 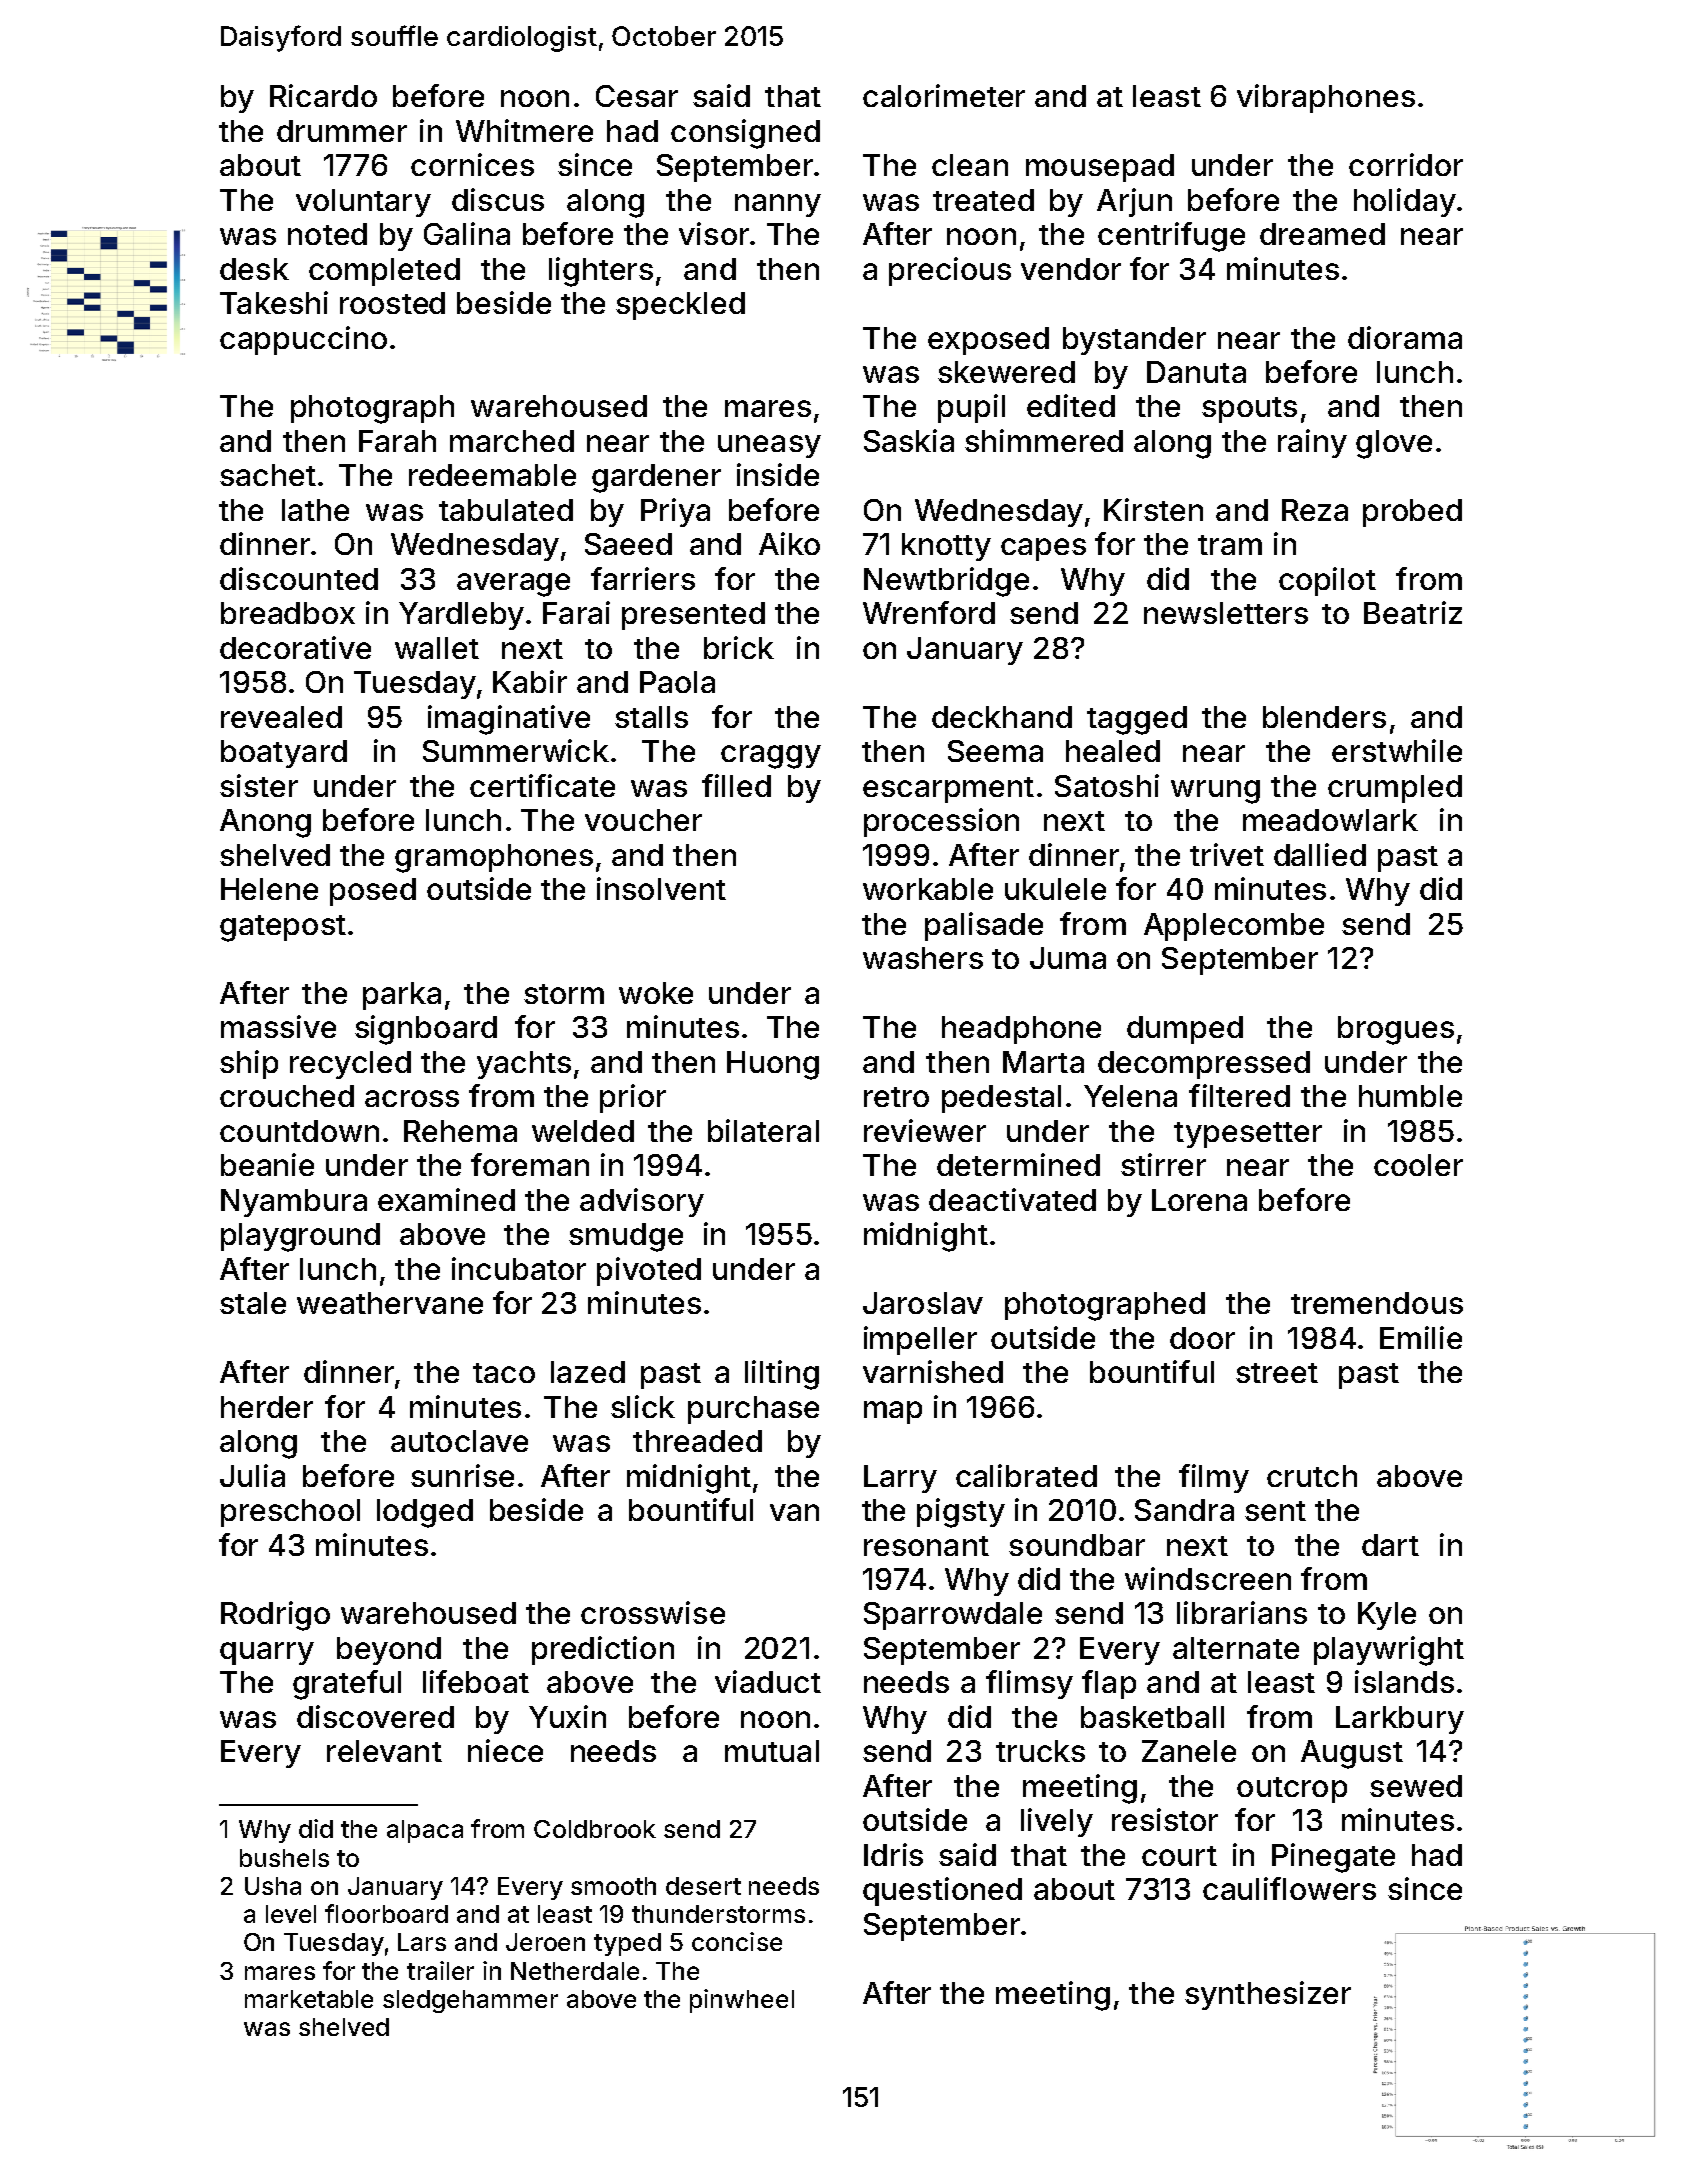 I want to click on impeller, so click(x=920, y=1340).
